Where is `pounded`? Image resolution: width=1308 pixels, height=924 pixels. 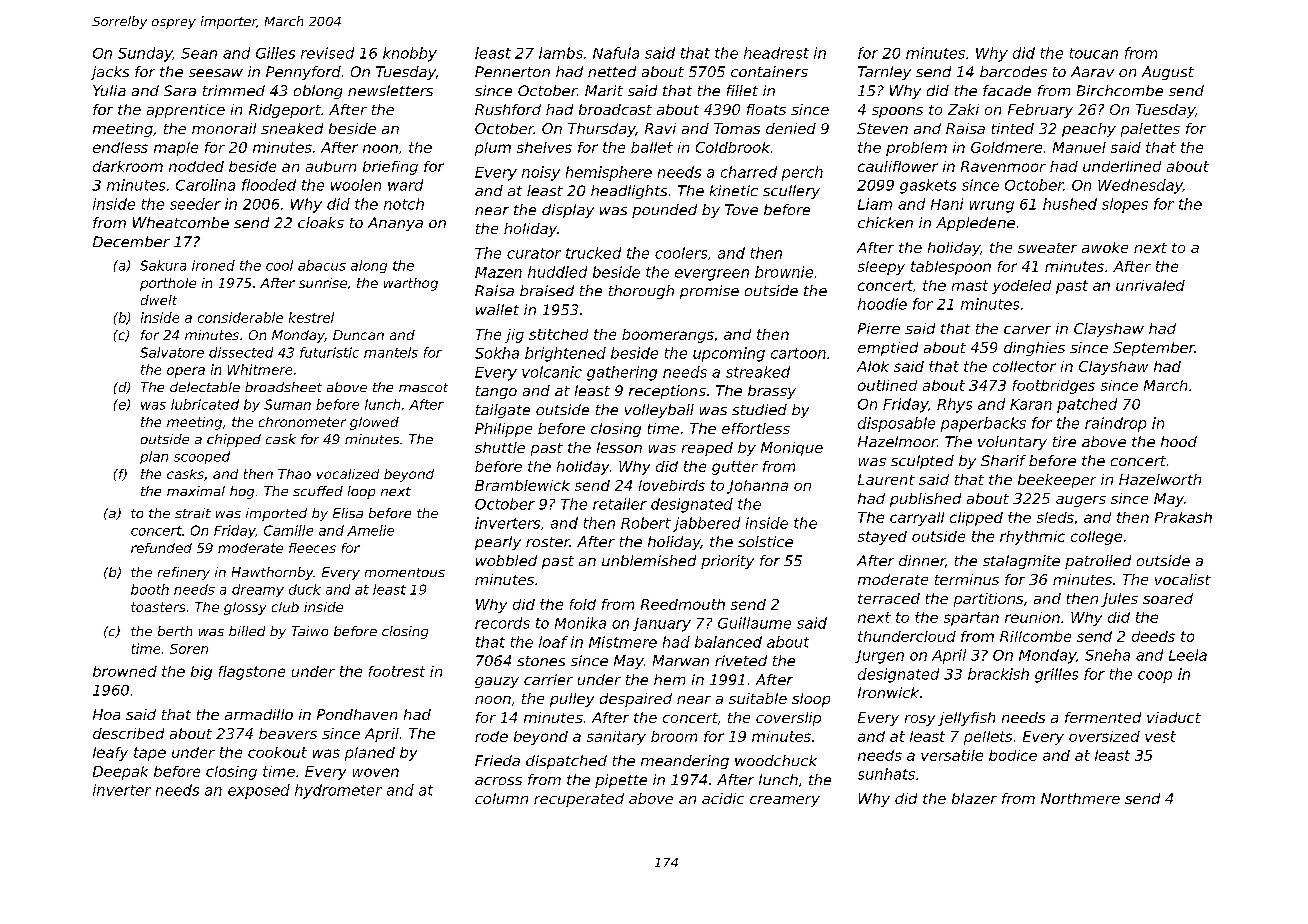 pounded is located at coordinates (664, 211).
